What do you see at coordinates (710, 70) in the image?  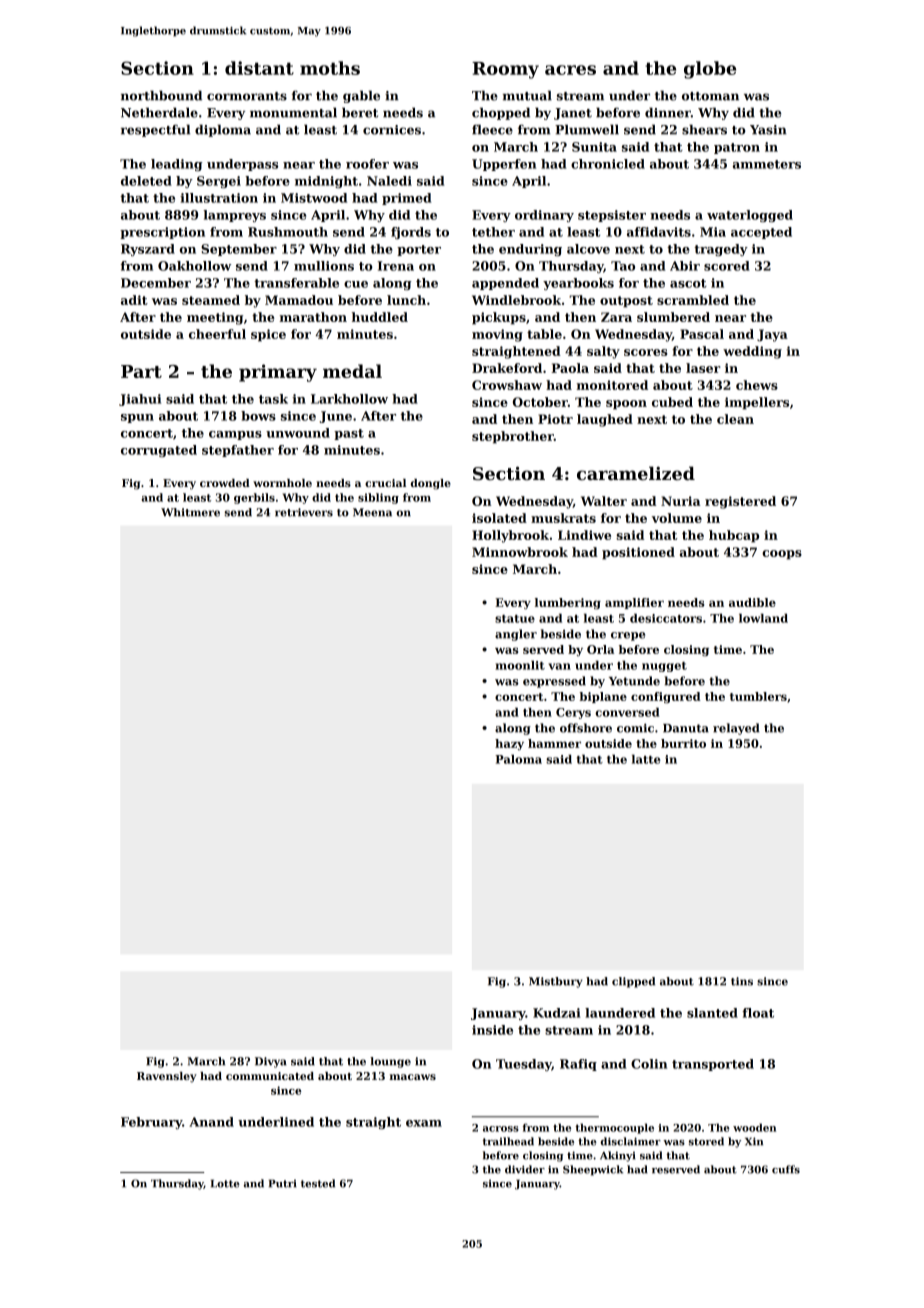 I see `globe` at bounding box center [710, 70].
